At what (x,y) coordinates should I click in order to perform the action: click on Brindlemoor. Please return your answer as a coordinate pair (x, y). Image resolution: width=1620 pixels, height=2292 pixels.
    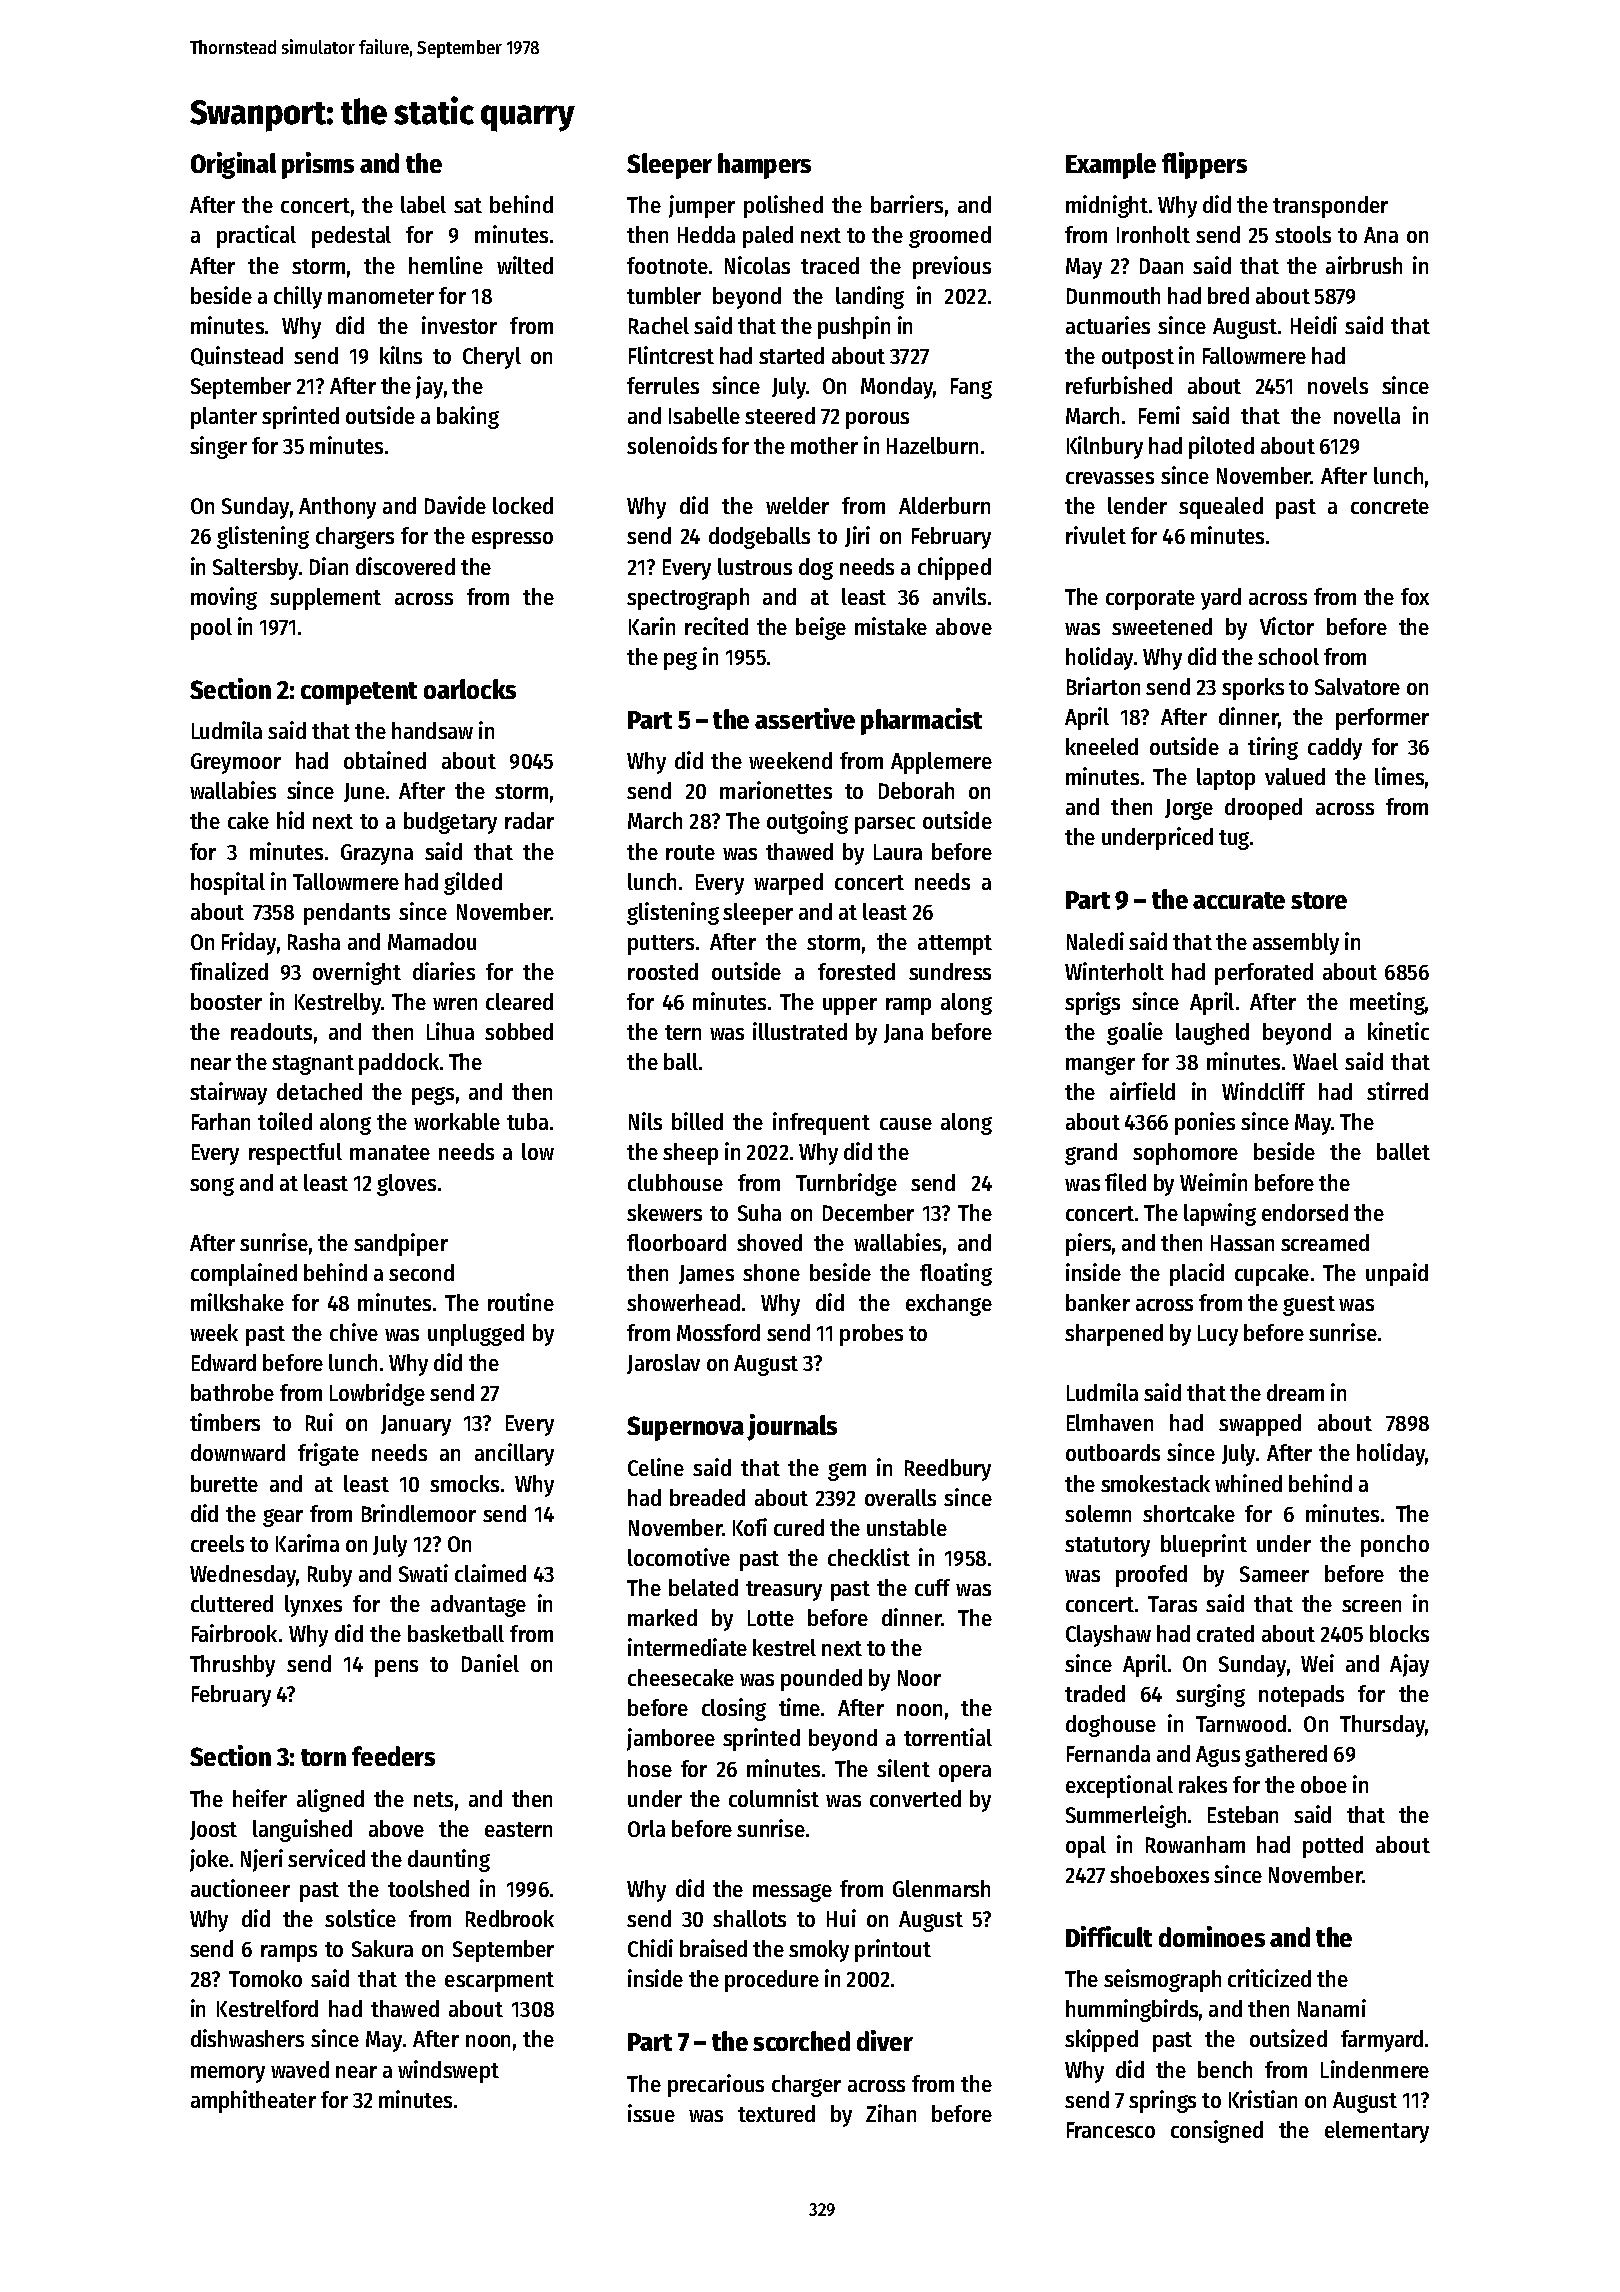
    Looking at the image, I should click on (419, 1513).
